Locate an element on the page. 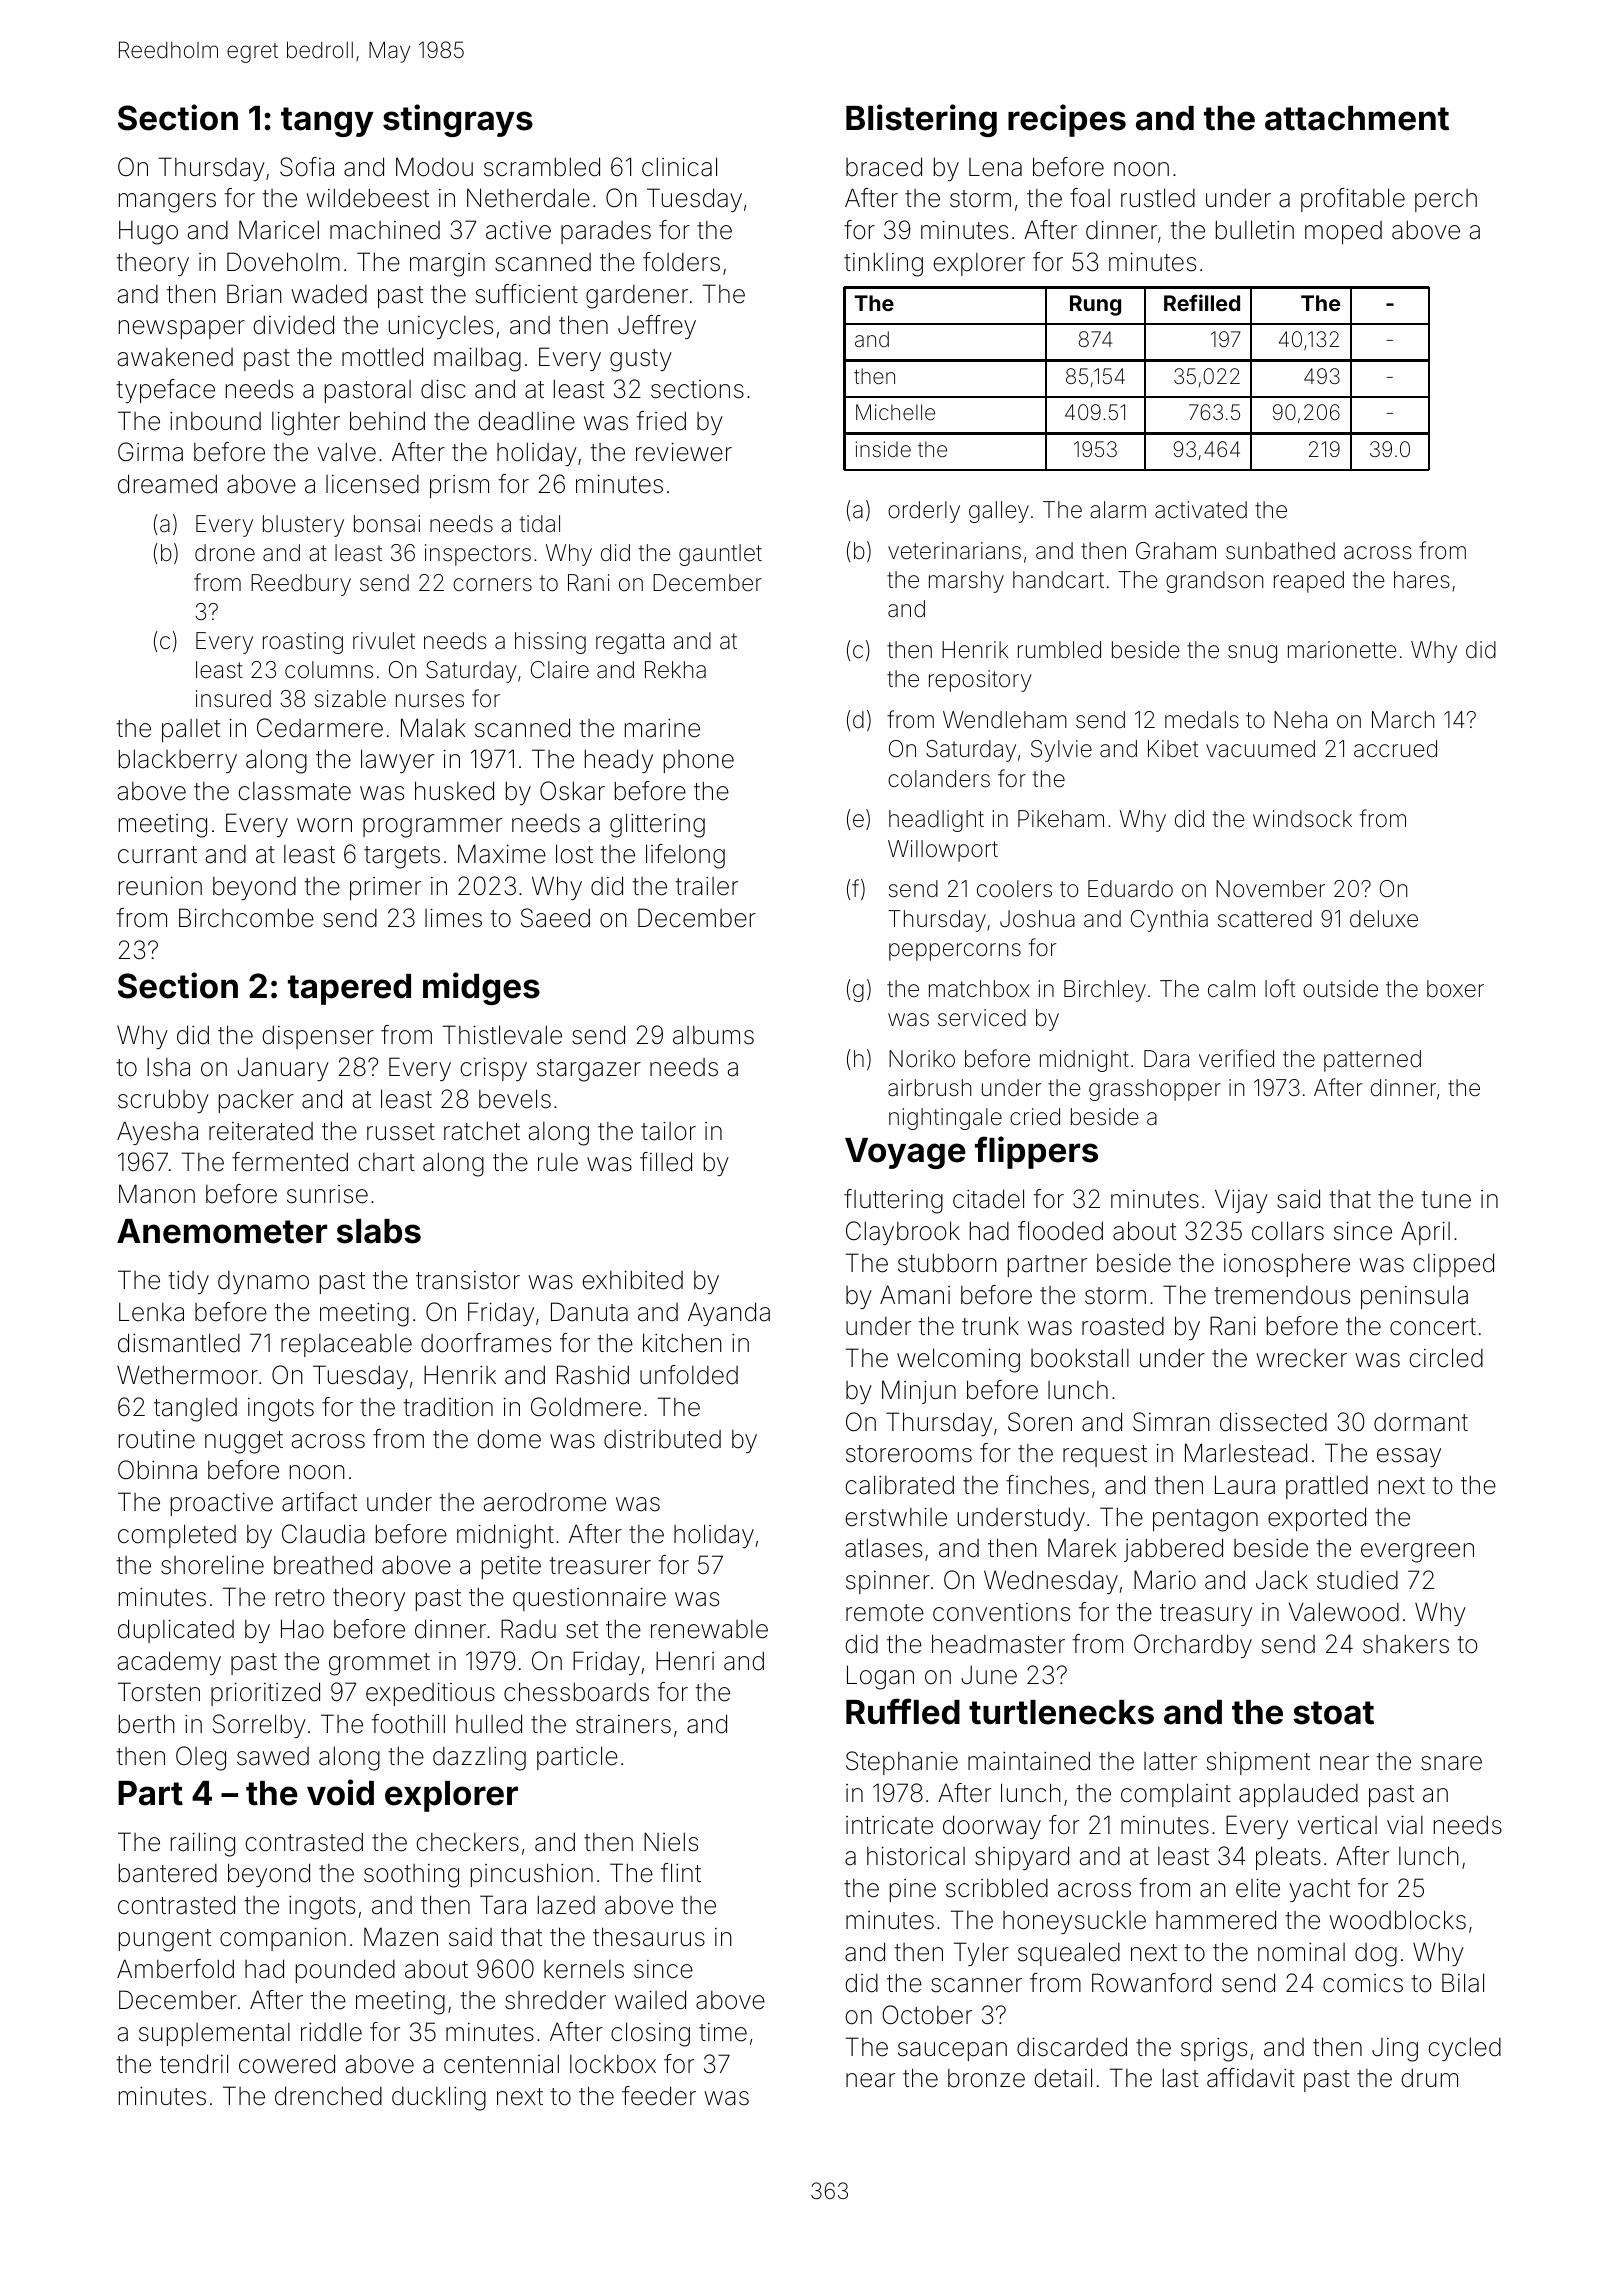  distributed is located at coordinates (662, 1439).
